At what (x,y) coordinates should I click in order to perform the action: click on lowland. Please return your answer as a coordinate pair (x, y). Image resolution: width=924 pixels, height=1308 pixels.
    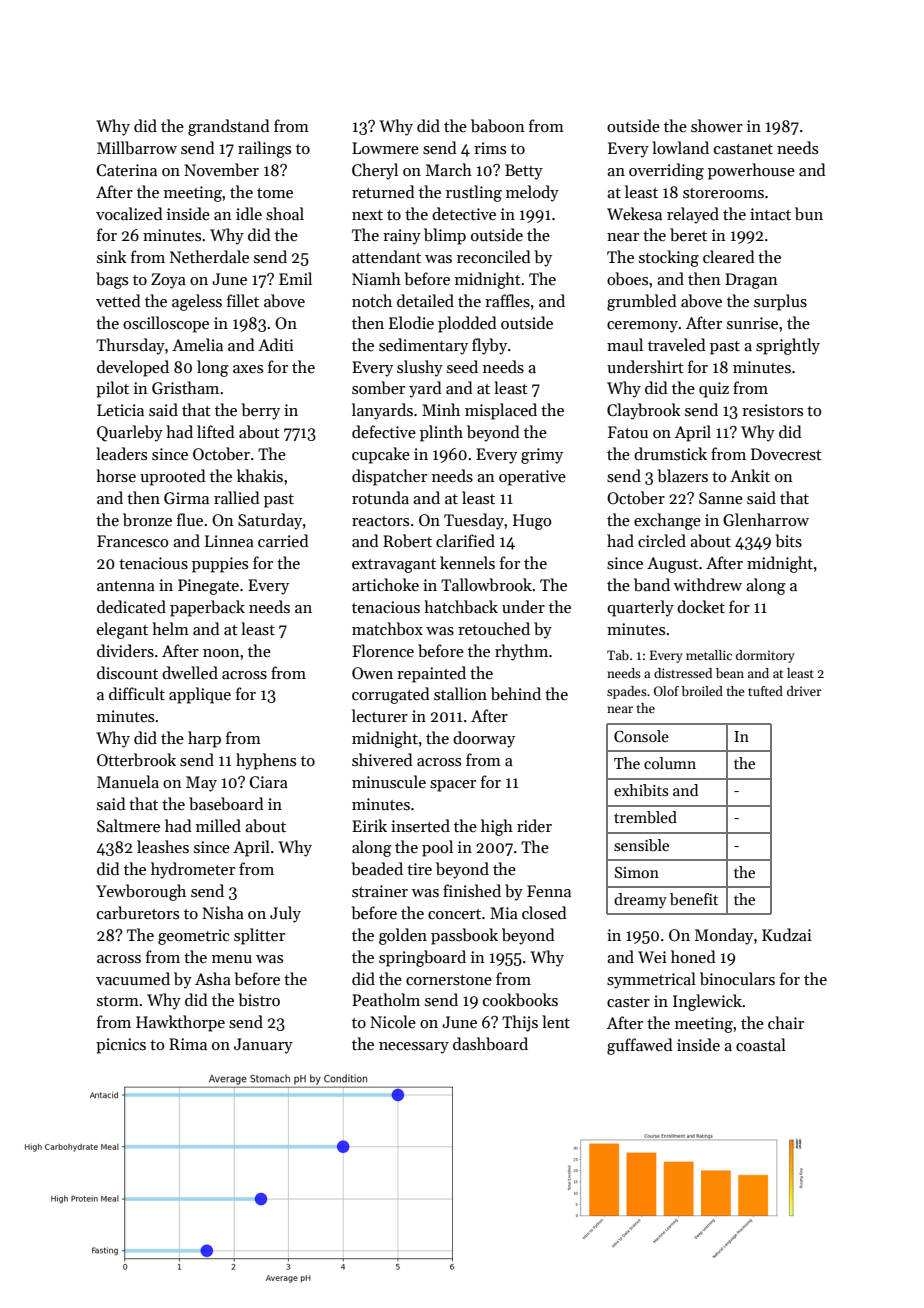
    Looking at the image, I should click on (680, 147).
